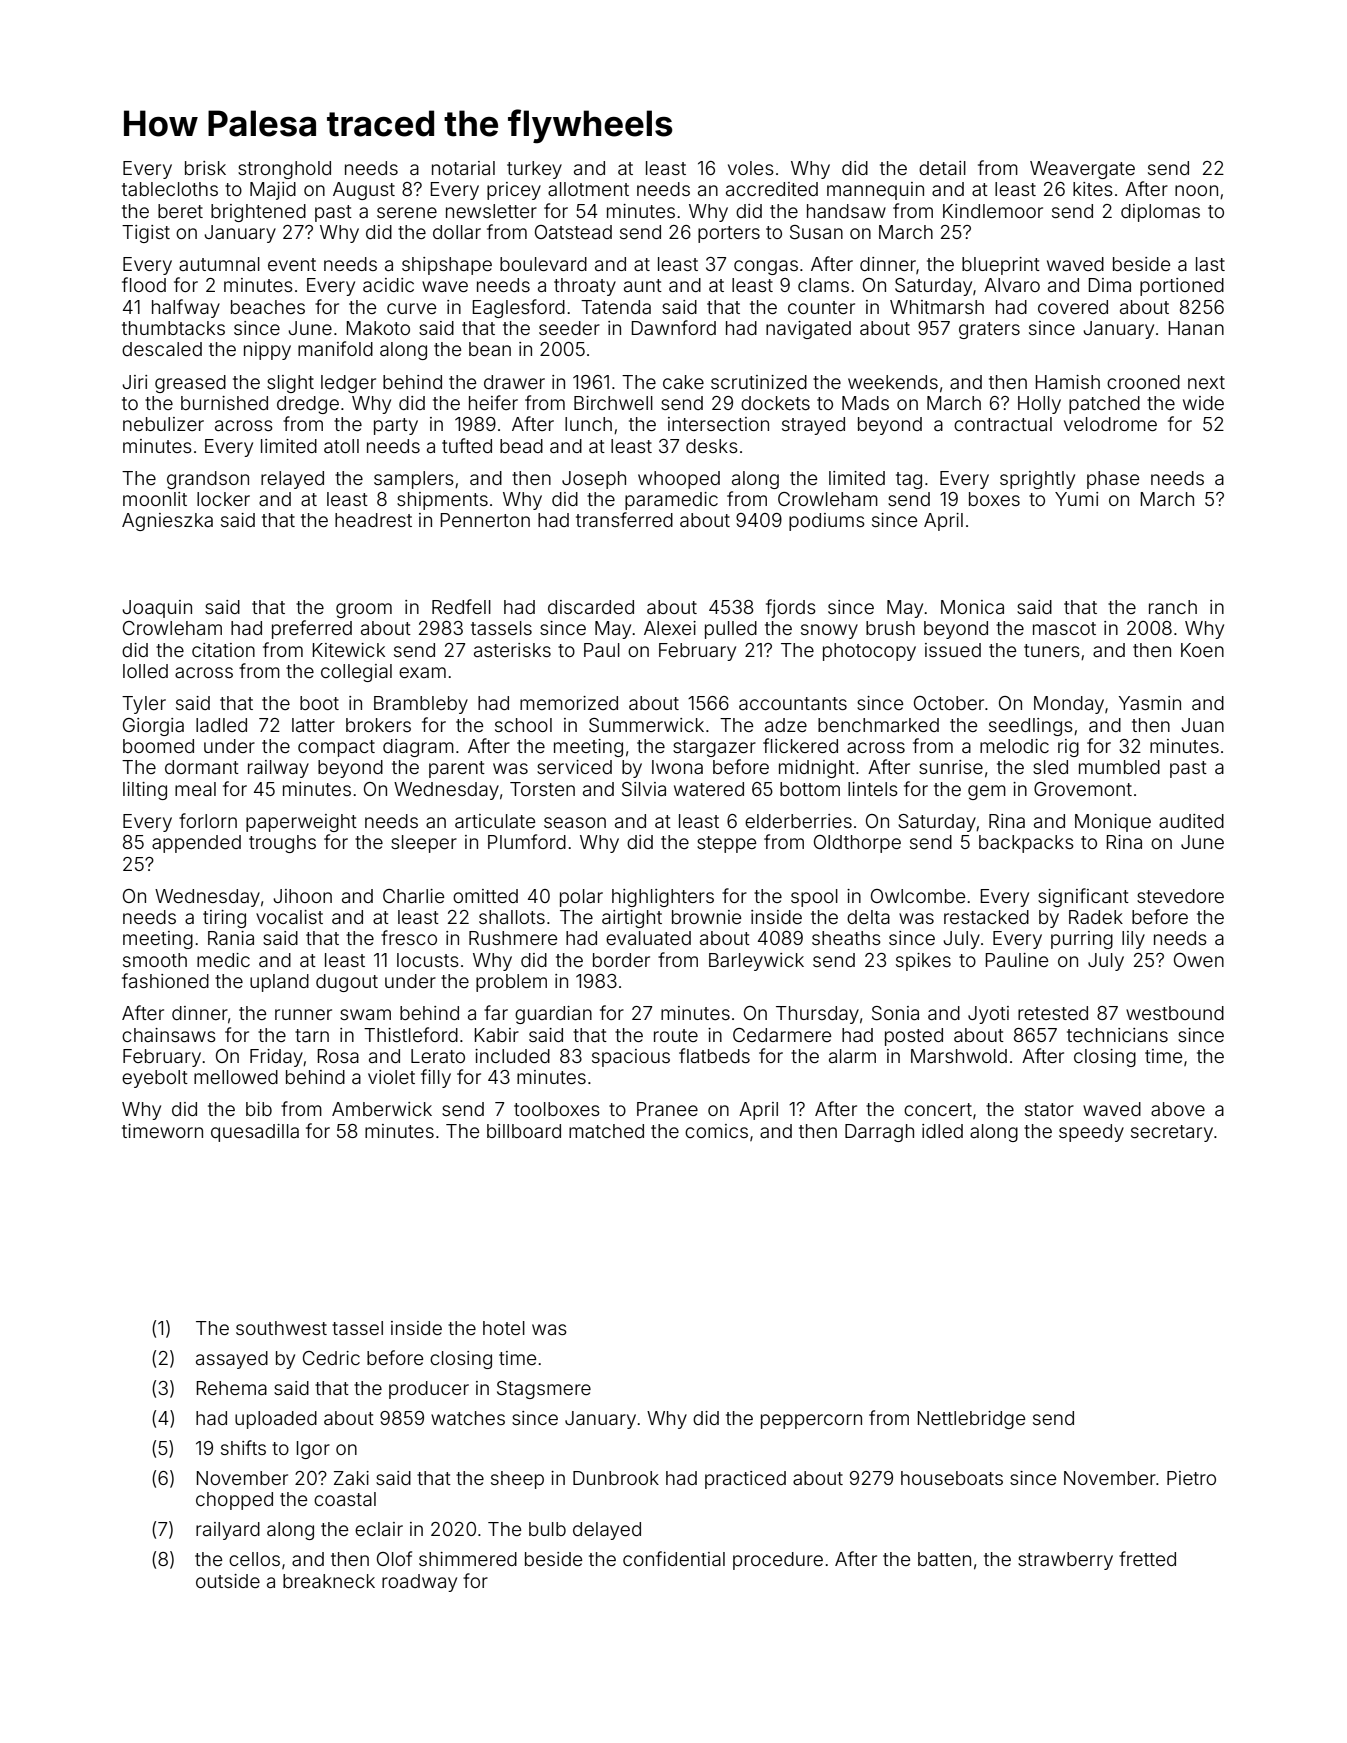 The height and width of the screenshot is (1743, 1347). What do you see at coordinates (255, 1133) in the screenshot?
I see `quesadilla` at bounding box center [255, 1133].
